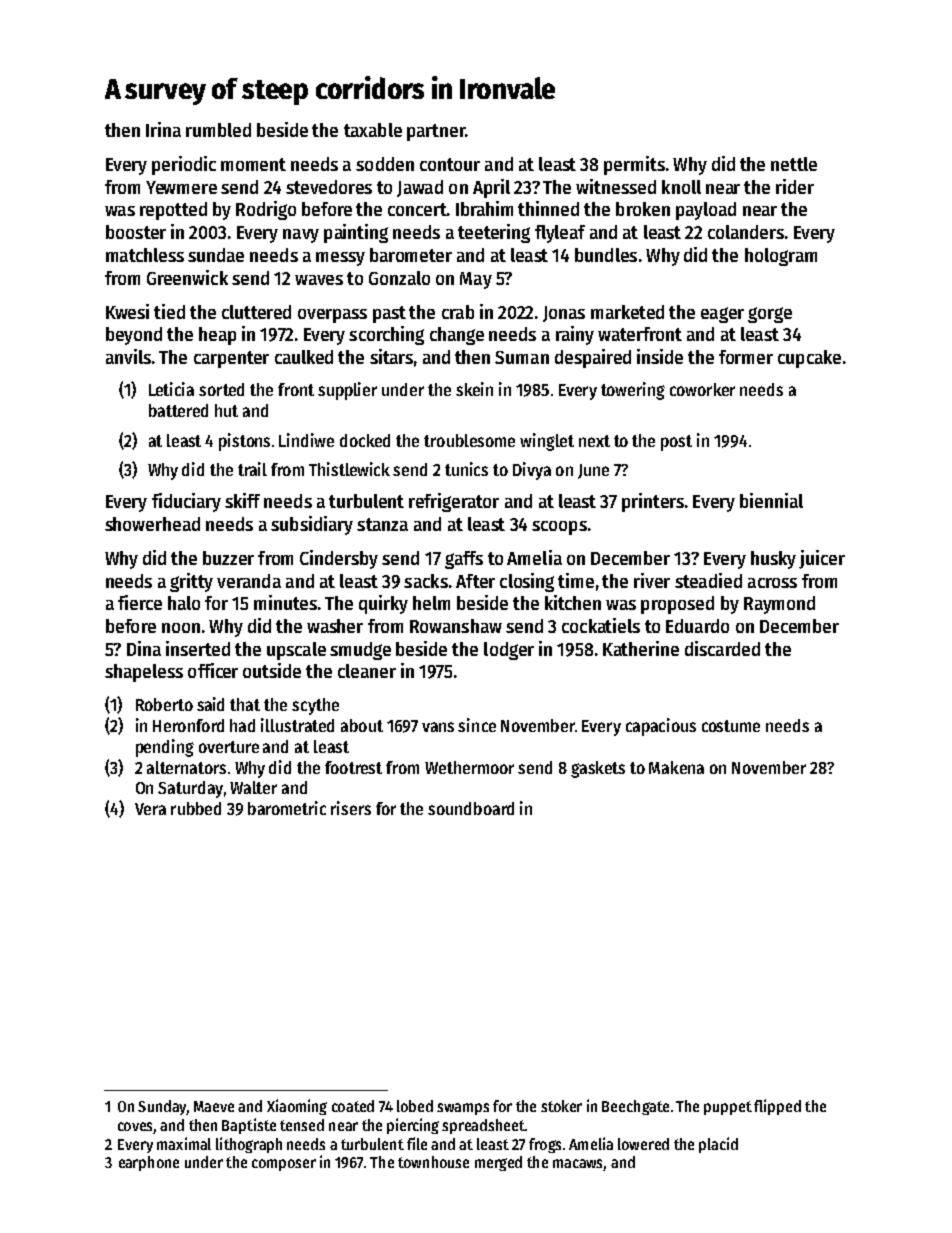 The height and width of the screenshot is (1233, 952). Describe the element at coordinates (214, 1106) in the screenshot. I see `Maeve` at that location.
